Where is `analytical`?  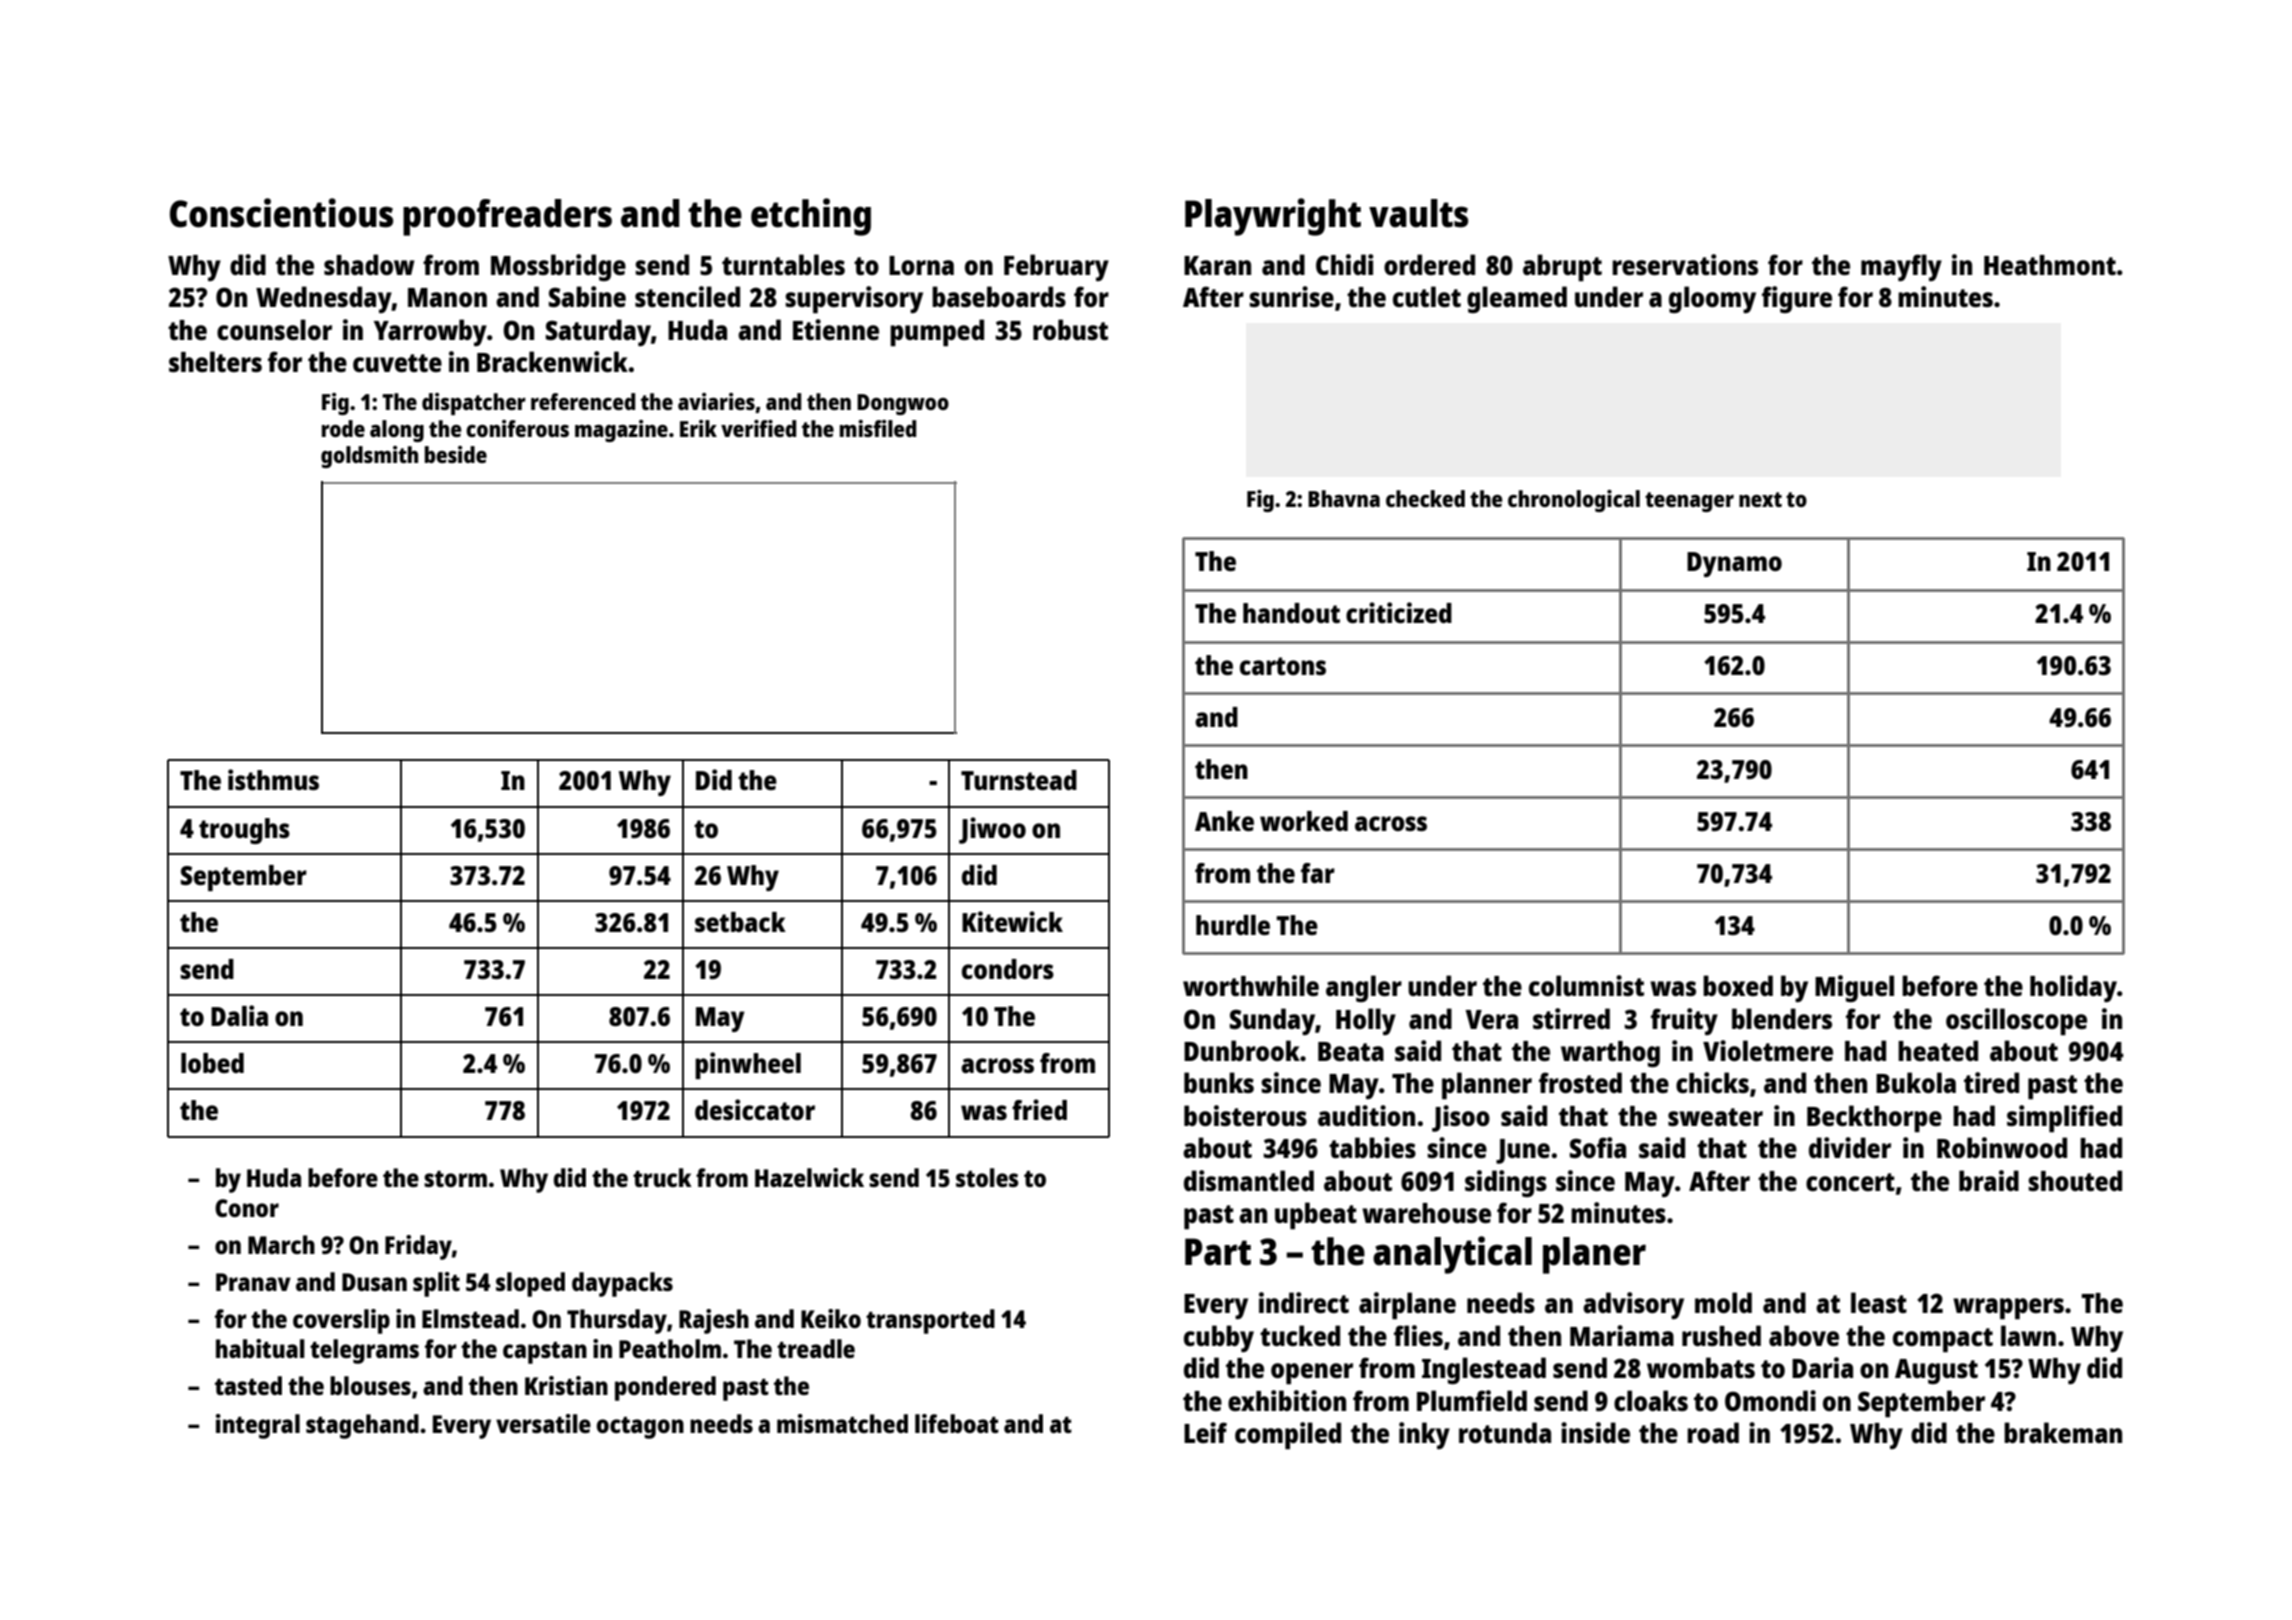 analytical is located at coordinates (1452, 1255).
